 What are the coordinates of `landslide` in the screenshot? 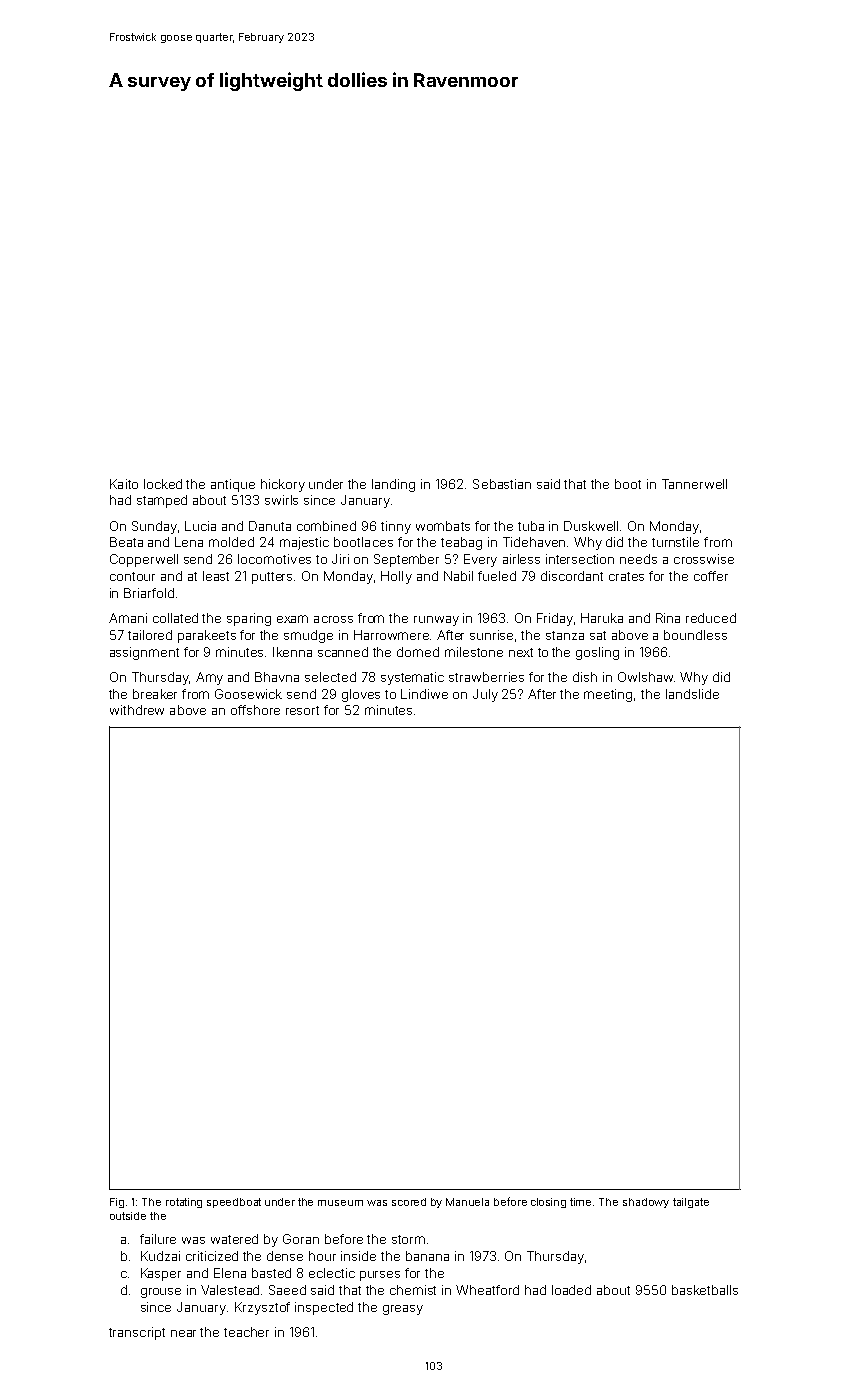 It's located at (692, 694).
